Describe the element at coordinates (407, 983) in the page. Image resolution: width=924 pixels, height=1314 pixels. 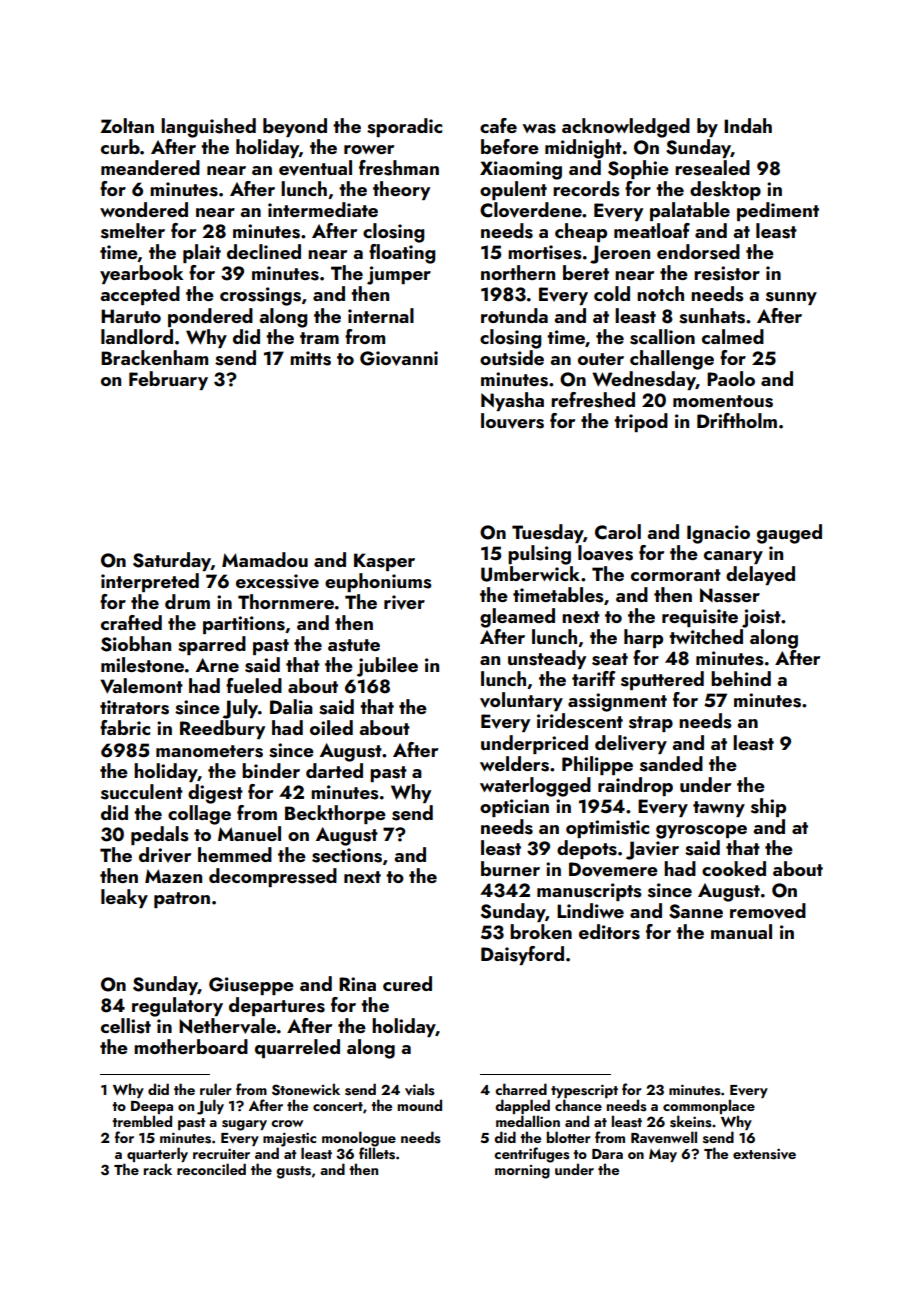
I see `cured` at that location.
